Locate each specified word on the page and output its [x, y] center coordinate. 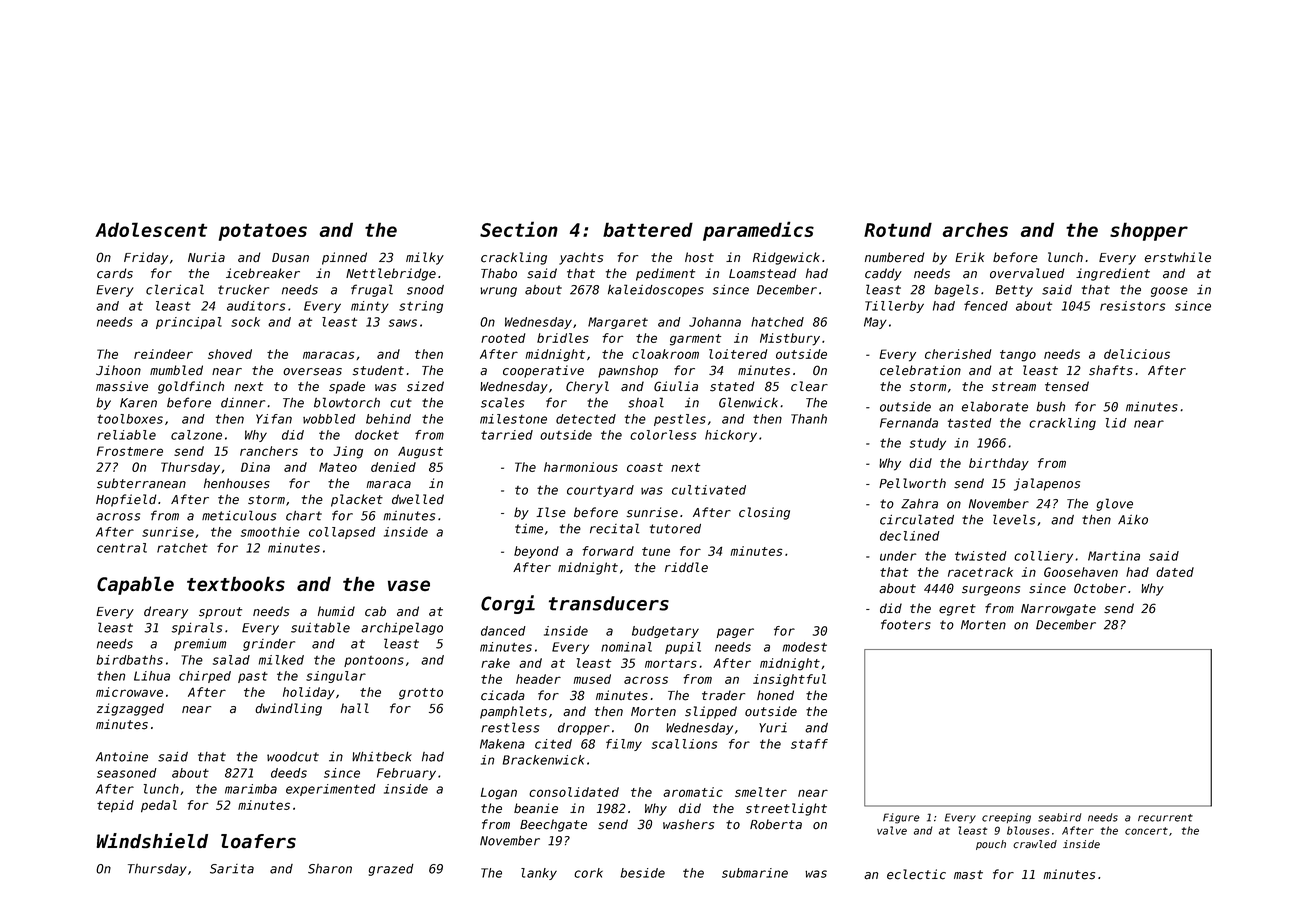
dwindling [288, 709]
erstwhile [1177, 257]
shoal [646, 402]
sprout [220, 613]
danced [503, 631]
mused [592, 679]
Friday [146, 258]
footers [906, 624]
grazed [391, 870]
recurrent [1165, 818]
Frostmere [130, 451]
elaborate [995, 406]
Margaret [618, 323]
